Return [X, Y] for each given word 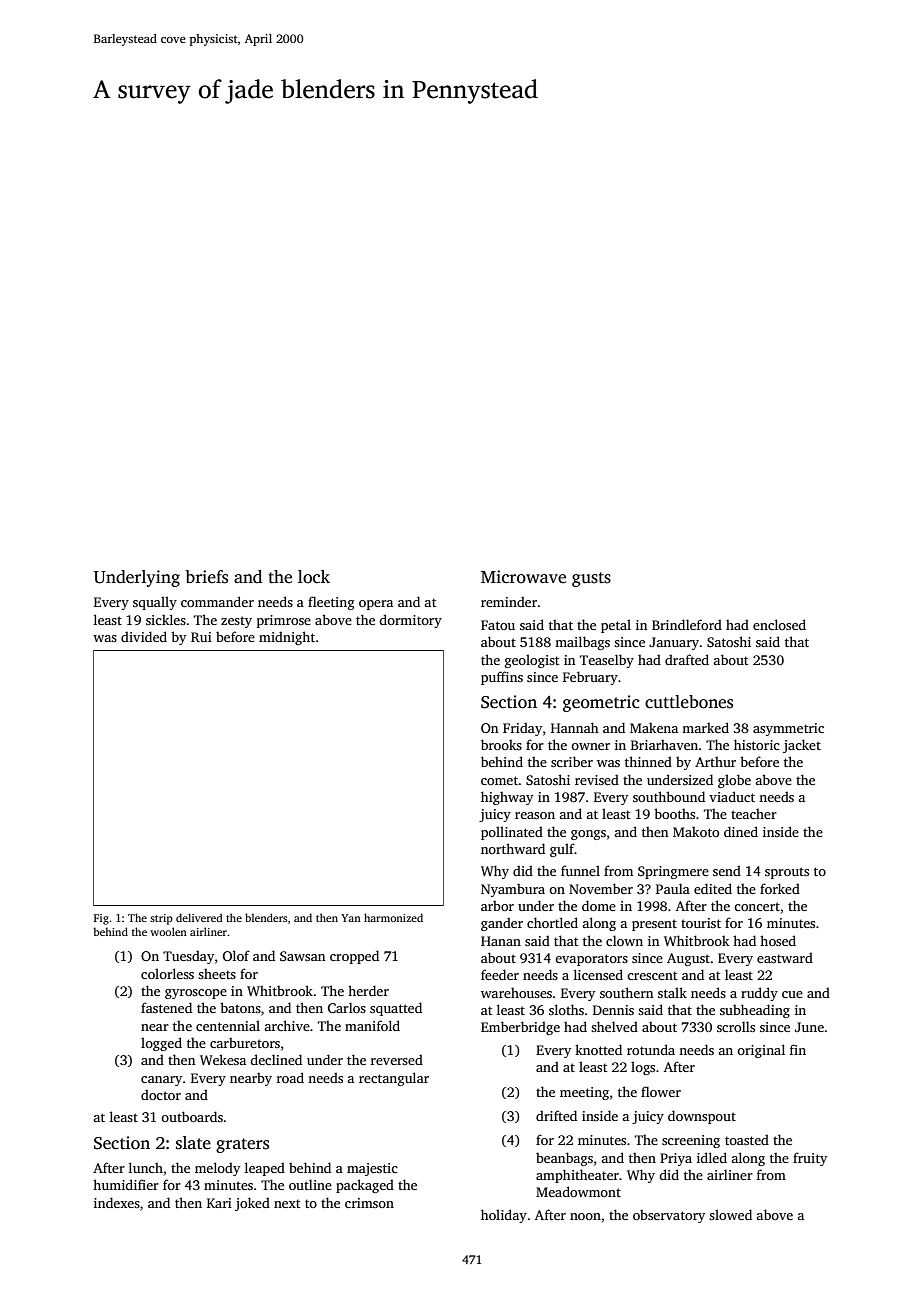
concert [757, 906]
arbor [497, 906]
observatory [669, 1216]
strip [161, 919]
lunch [146, 1167]
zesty [236, 622]
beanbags [564, 1159]
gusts [591, 579]
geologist [532, 661]
